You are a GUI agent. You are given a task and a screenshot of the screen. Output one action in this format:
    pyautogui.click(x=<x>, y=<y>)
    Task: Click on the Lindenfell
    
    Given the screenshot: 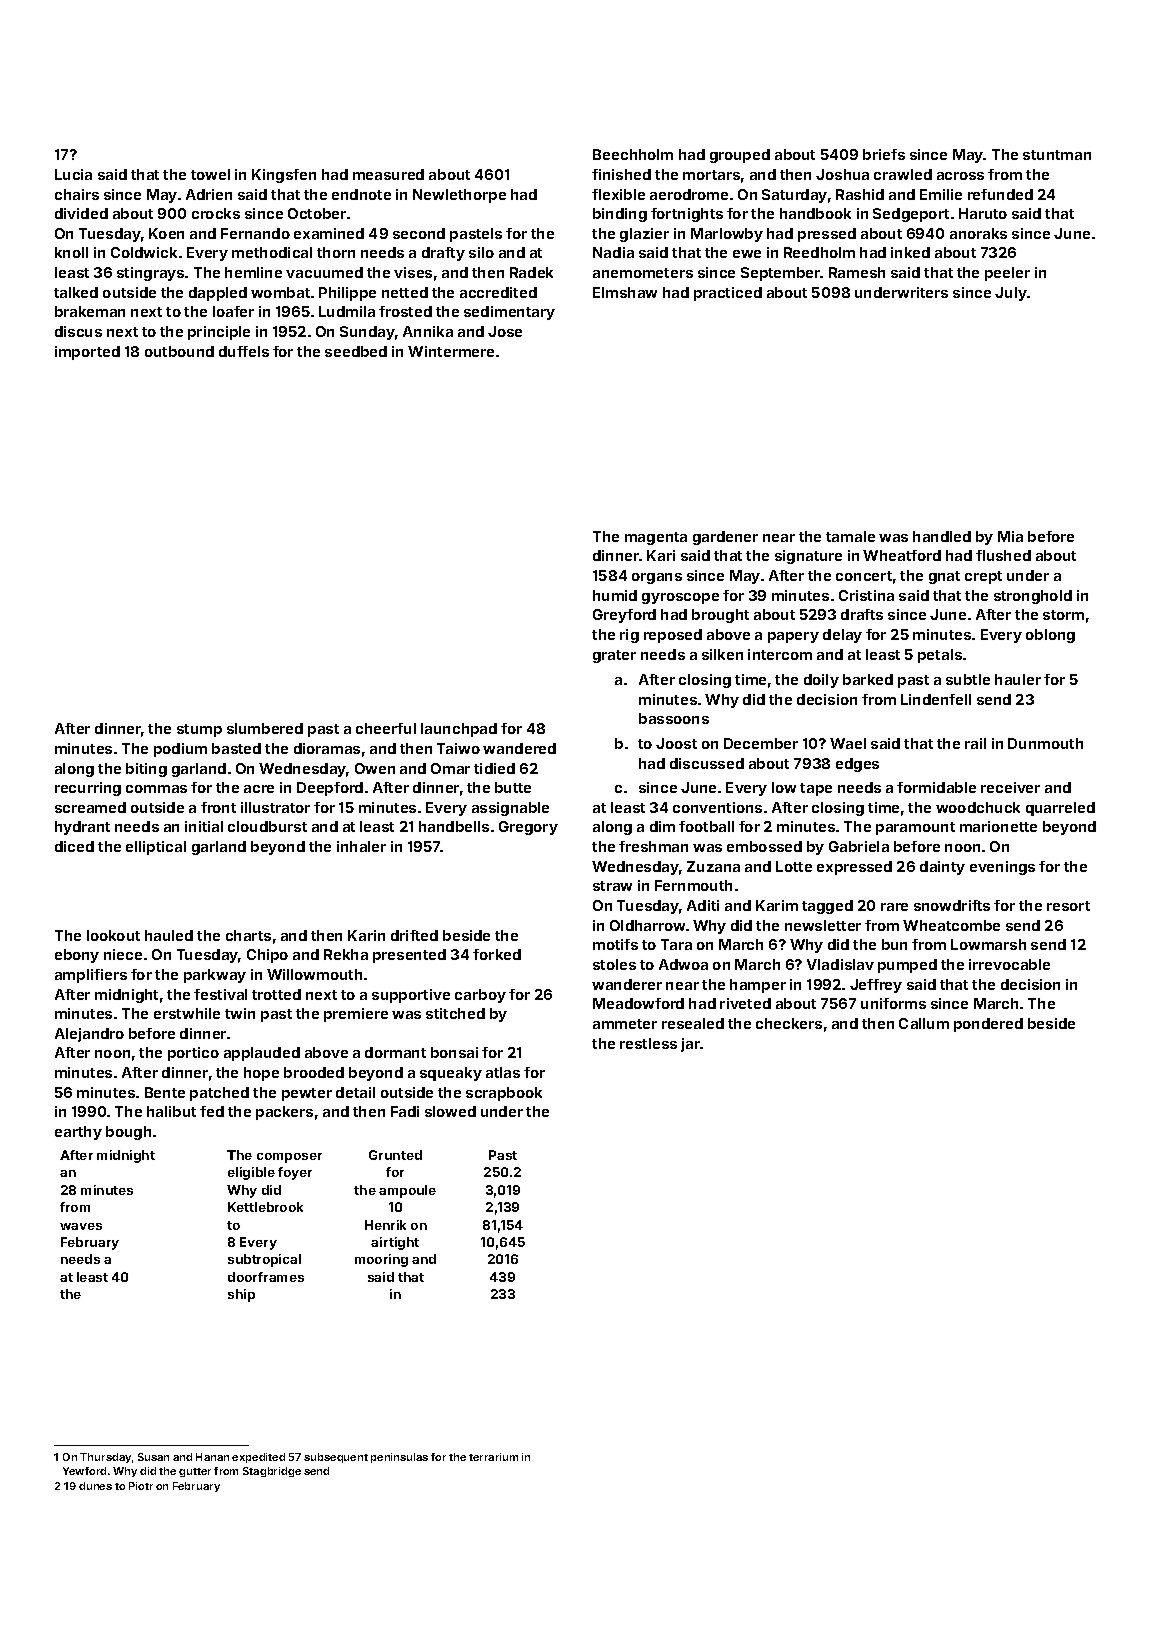 What is the action you would take?
    pyautogui.click(x=936, y=699)
